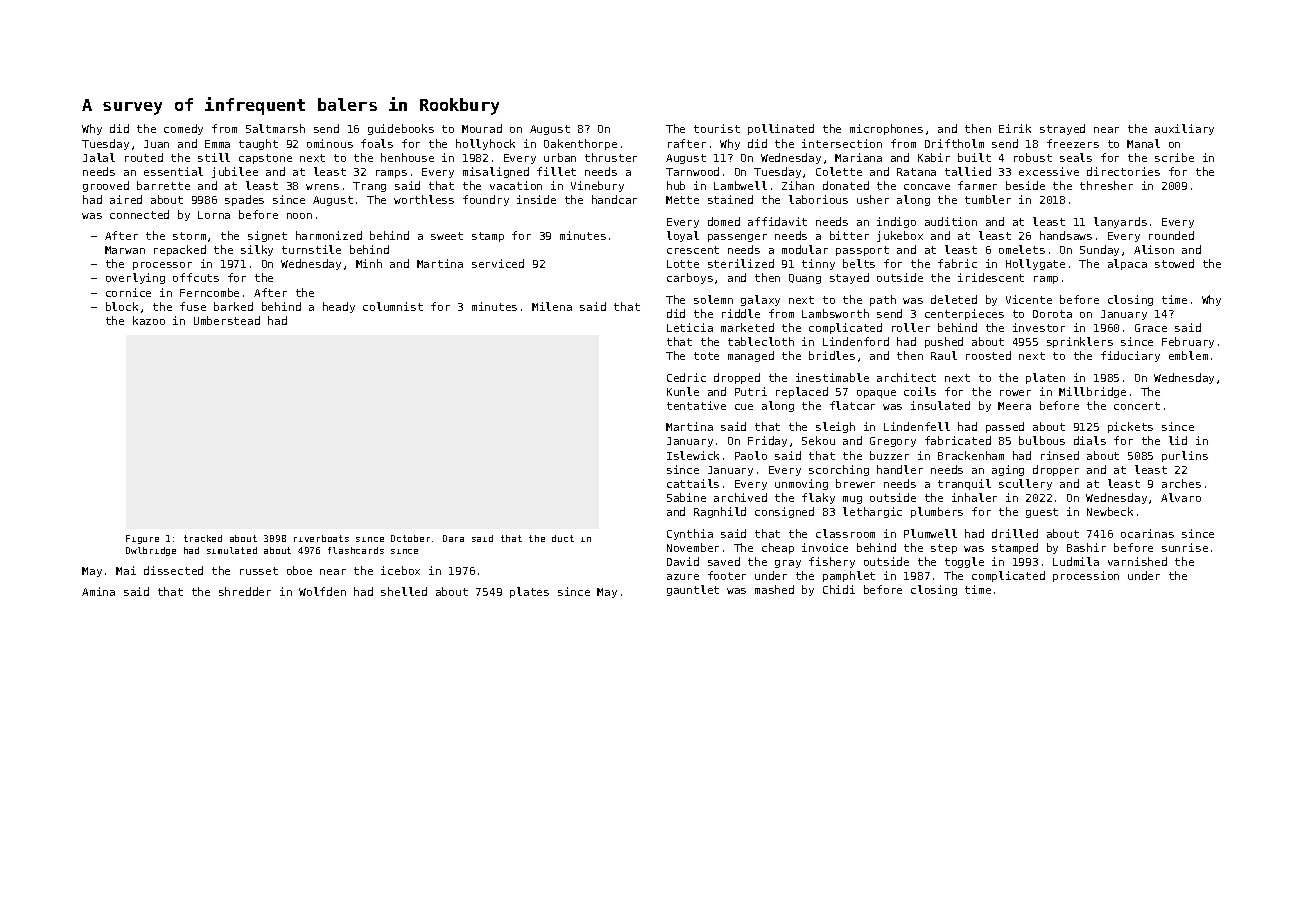  I want to click on Mourad, so click(482, 128).
